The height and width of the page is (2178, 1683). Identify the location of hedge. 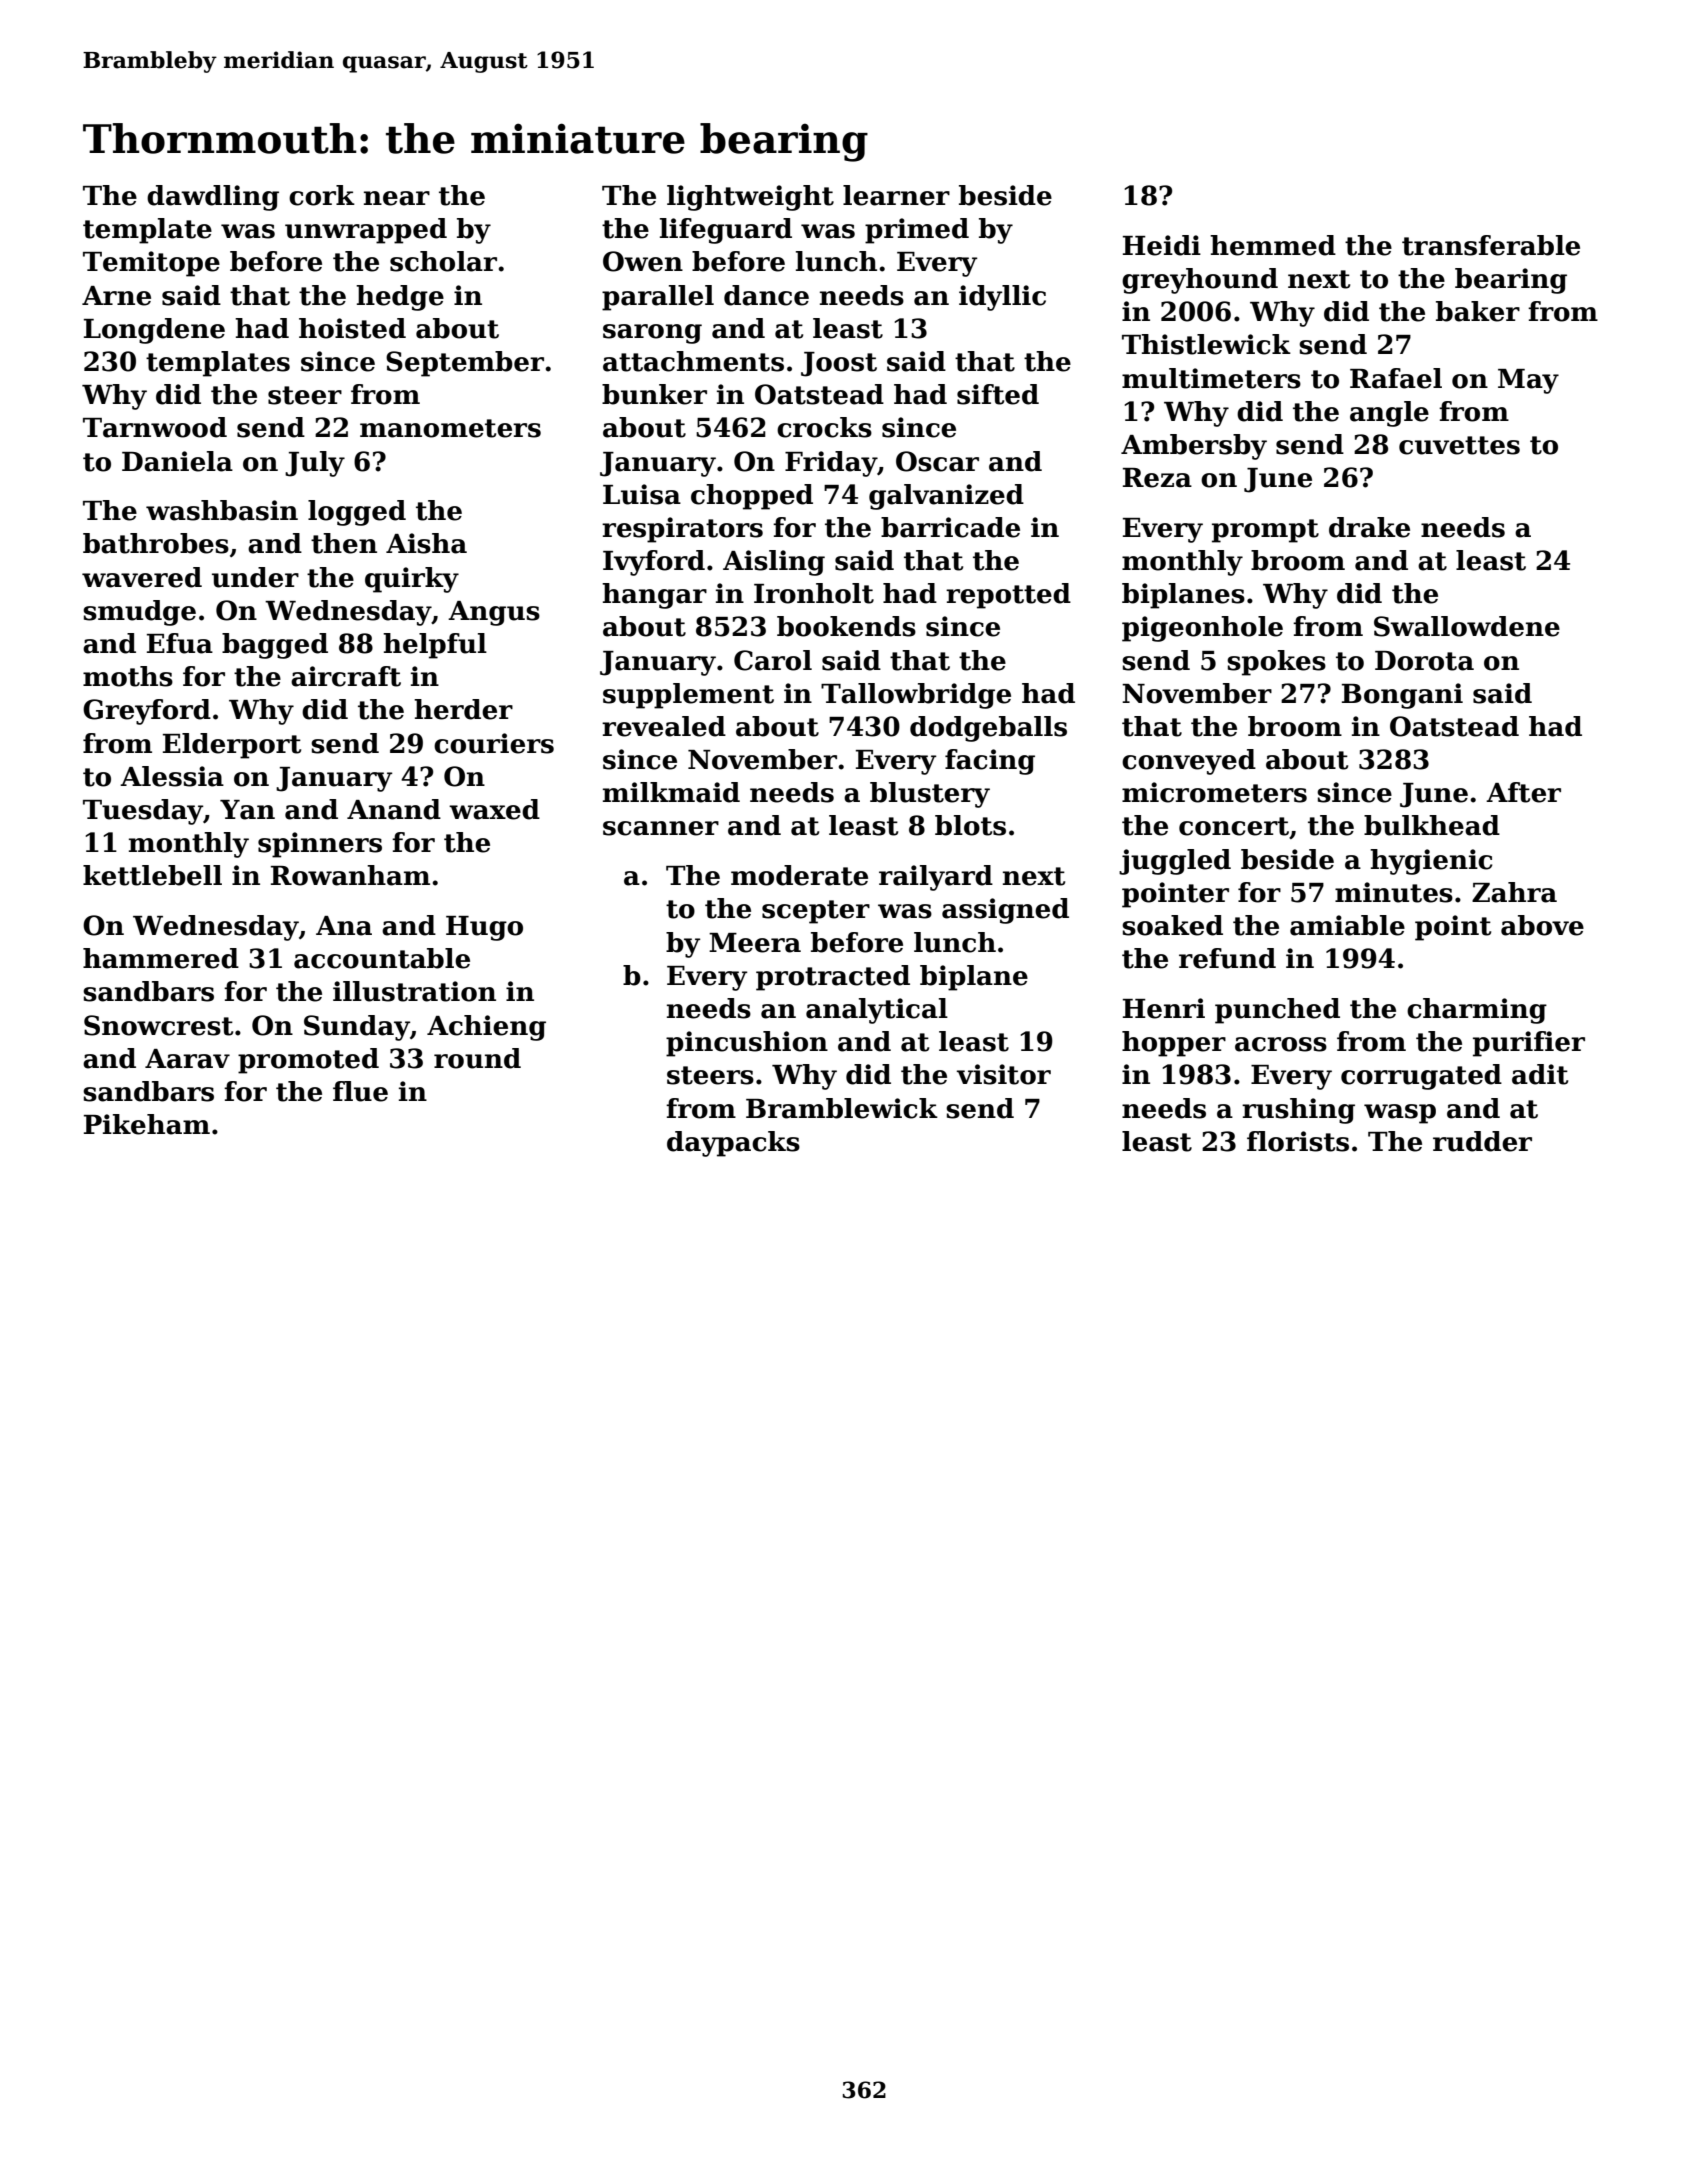
(400, 298).
